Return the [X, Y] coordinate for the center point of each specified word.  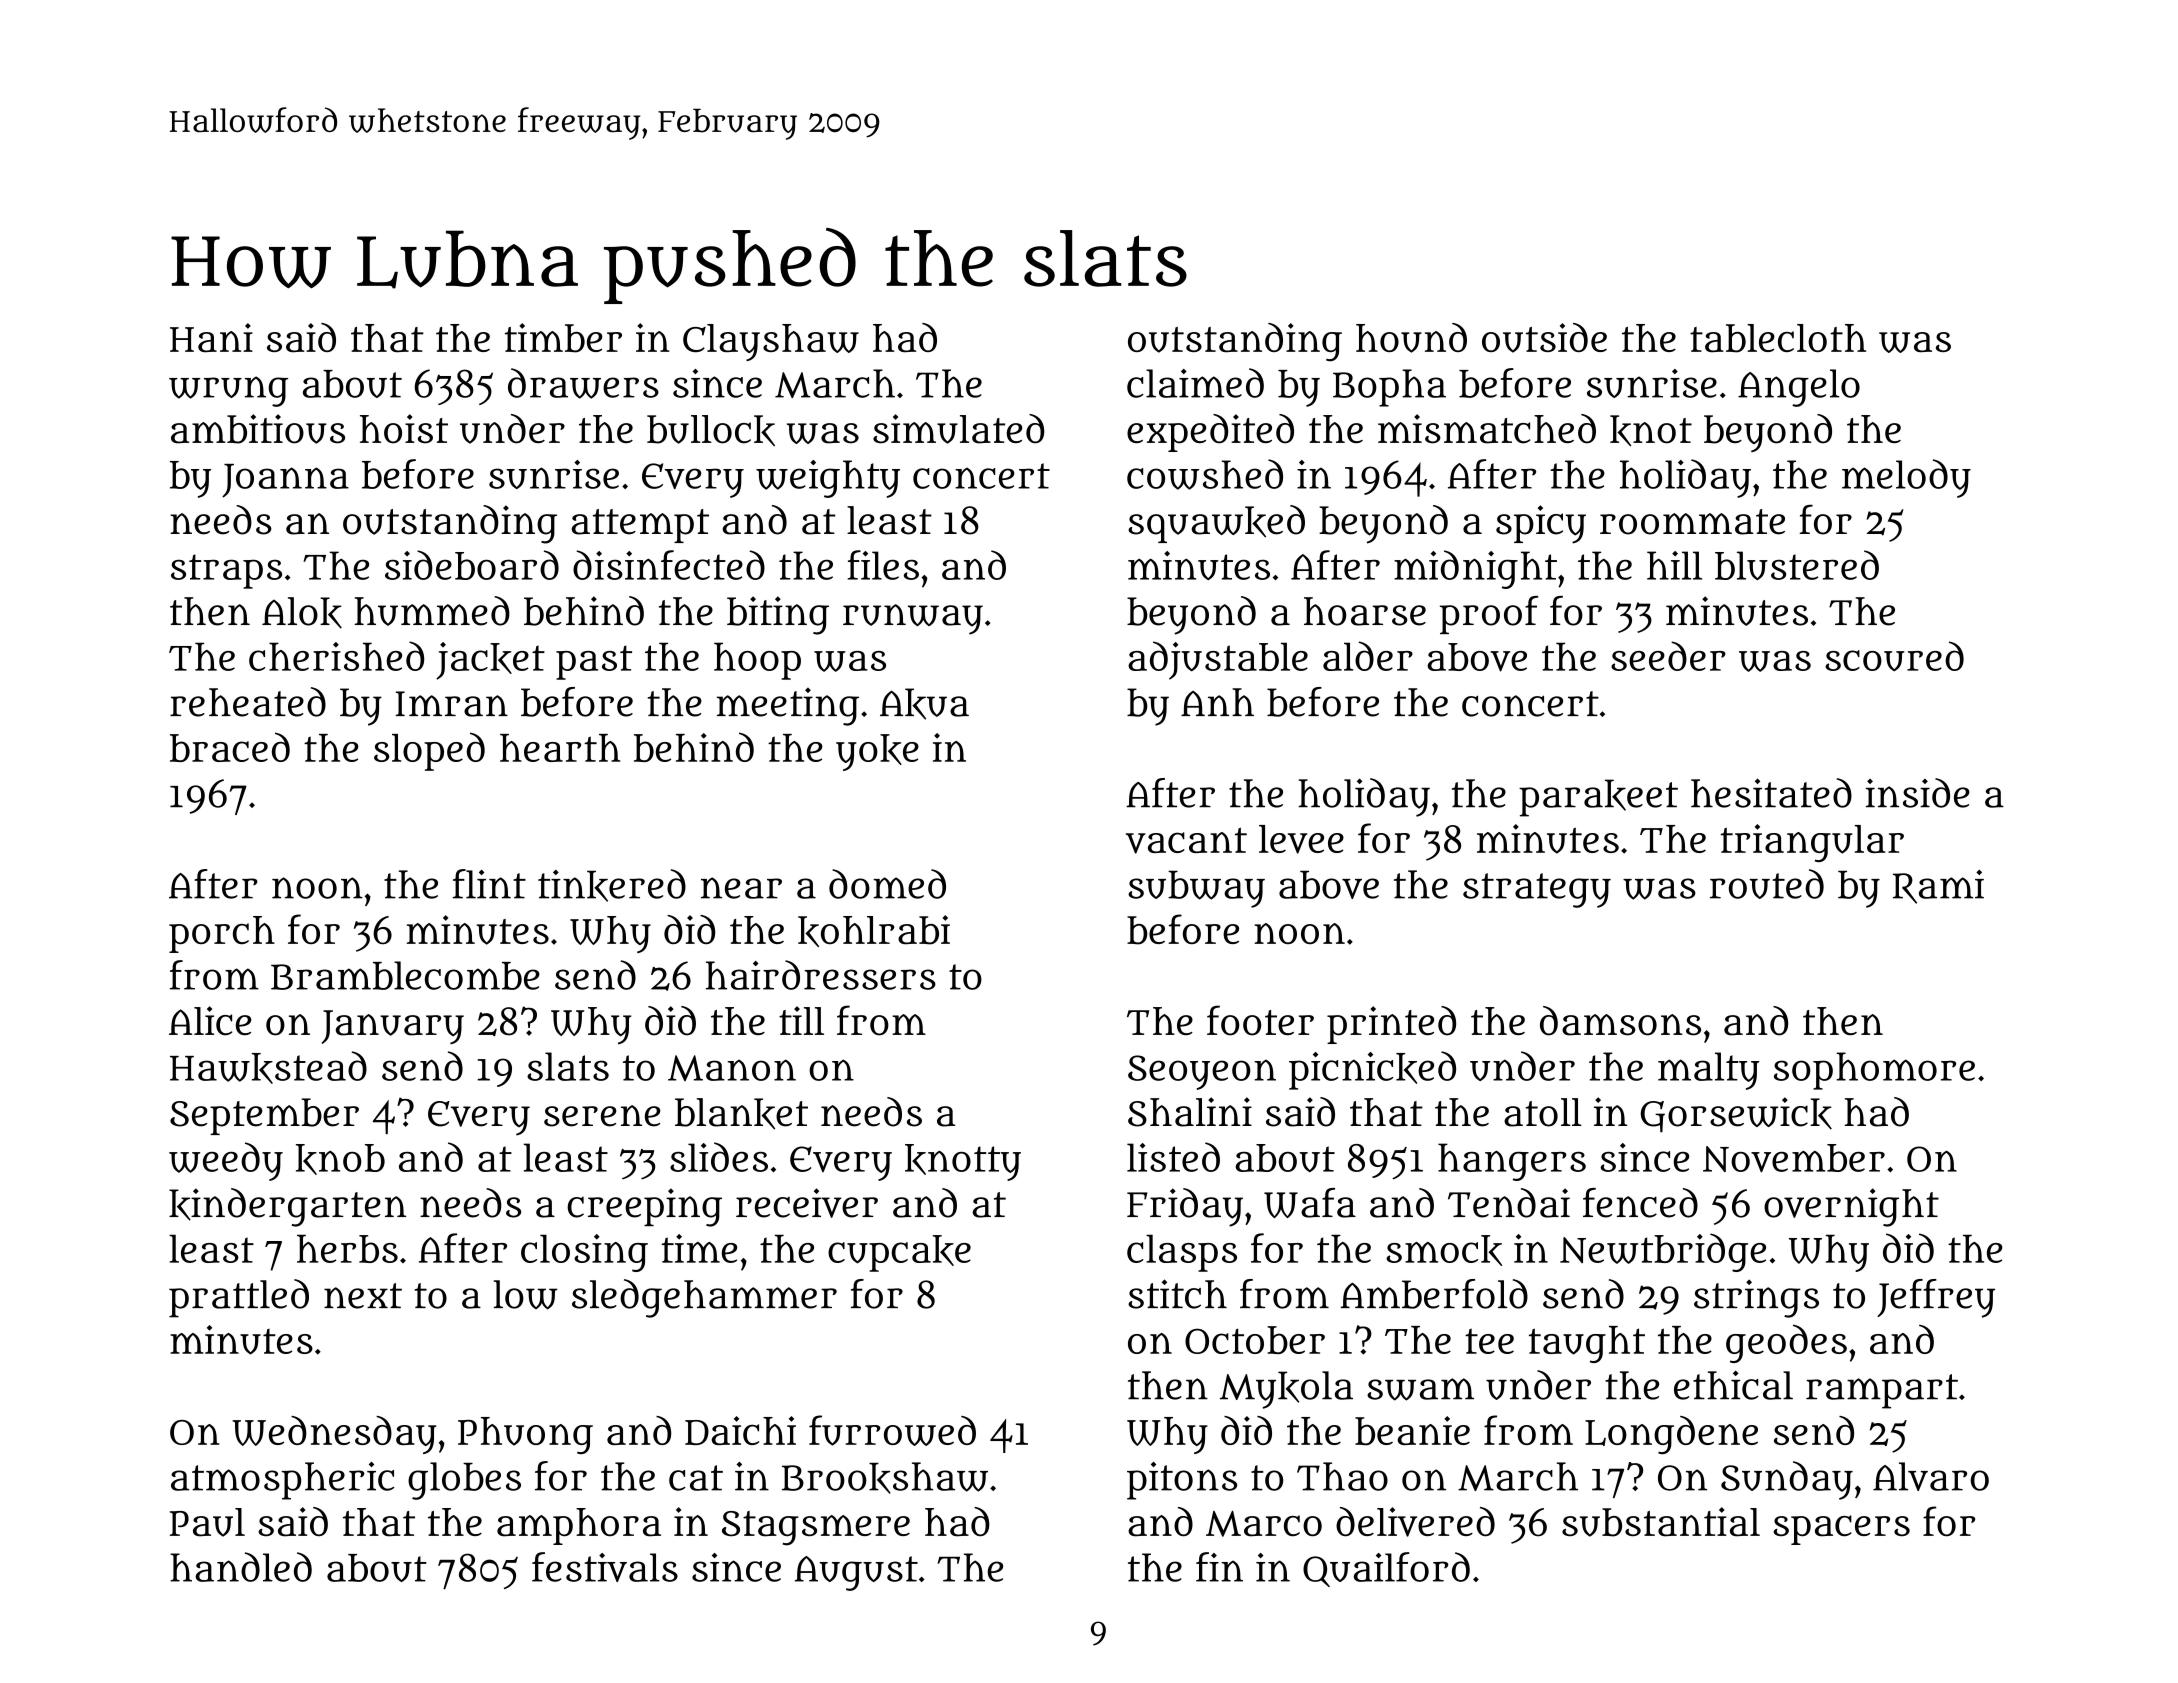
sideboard [472, 565]
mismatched [1487, 429]
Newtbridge [1663, 1252]
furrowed [892, 1430]
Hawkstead [268, 1067]
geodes [1786, 1343]
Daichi [740, 1430]
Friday [1185, 1207]
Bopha [1389, 388]
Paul [207, 1522]
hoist [404, 429]
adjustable [1218, 660]
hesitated [1771, 793]
